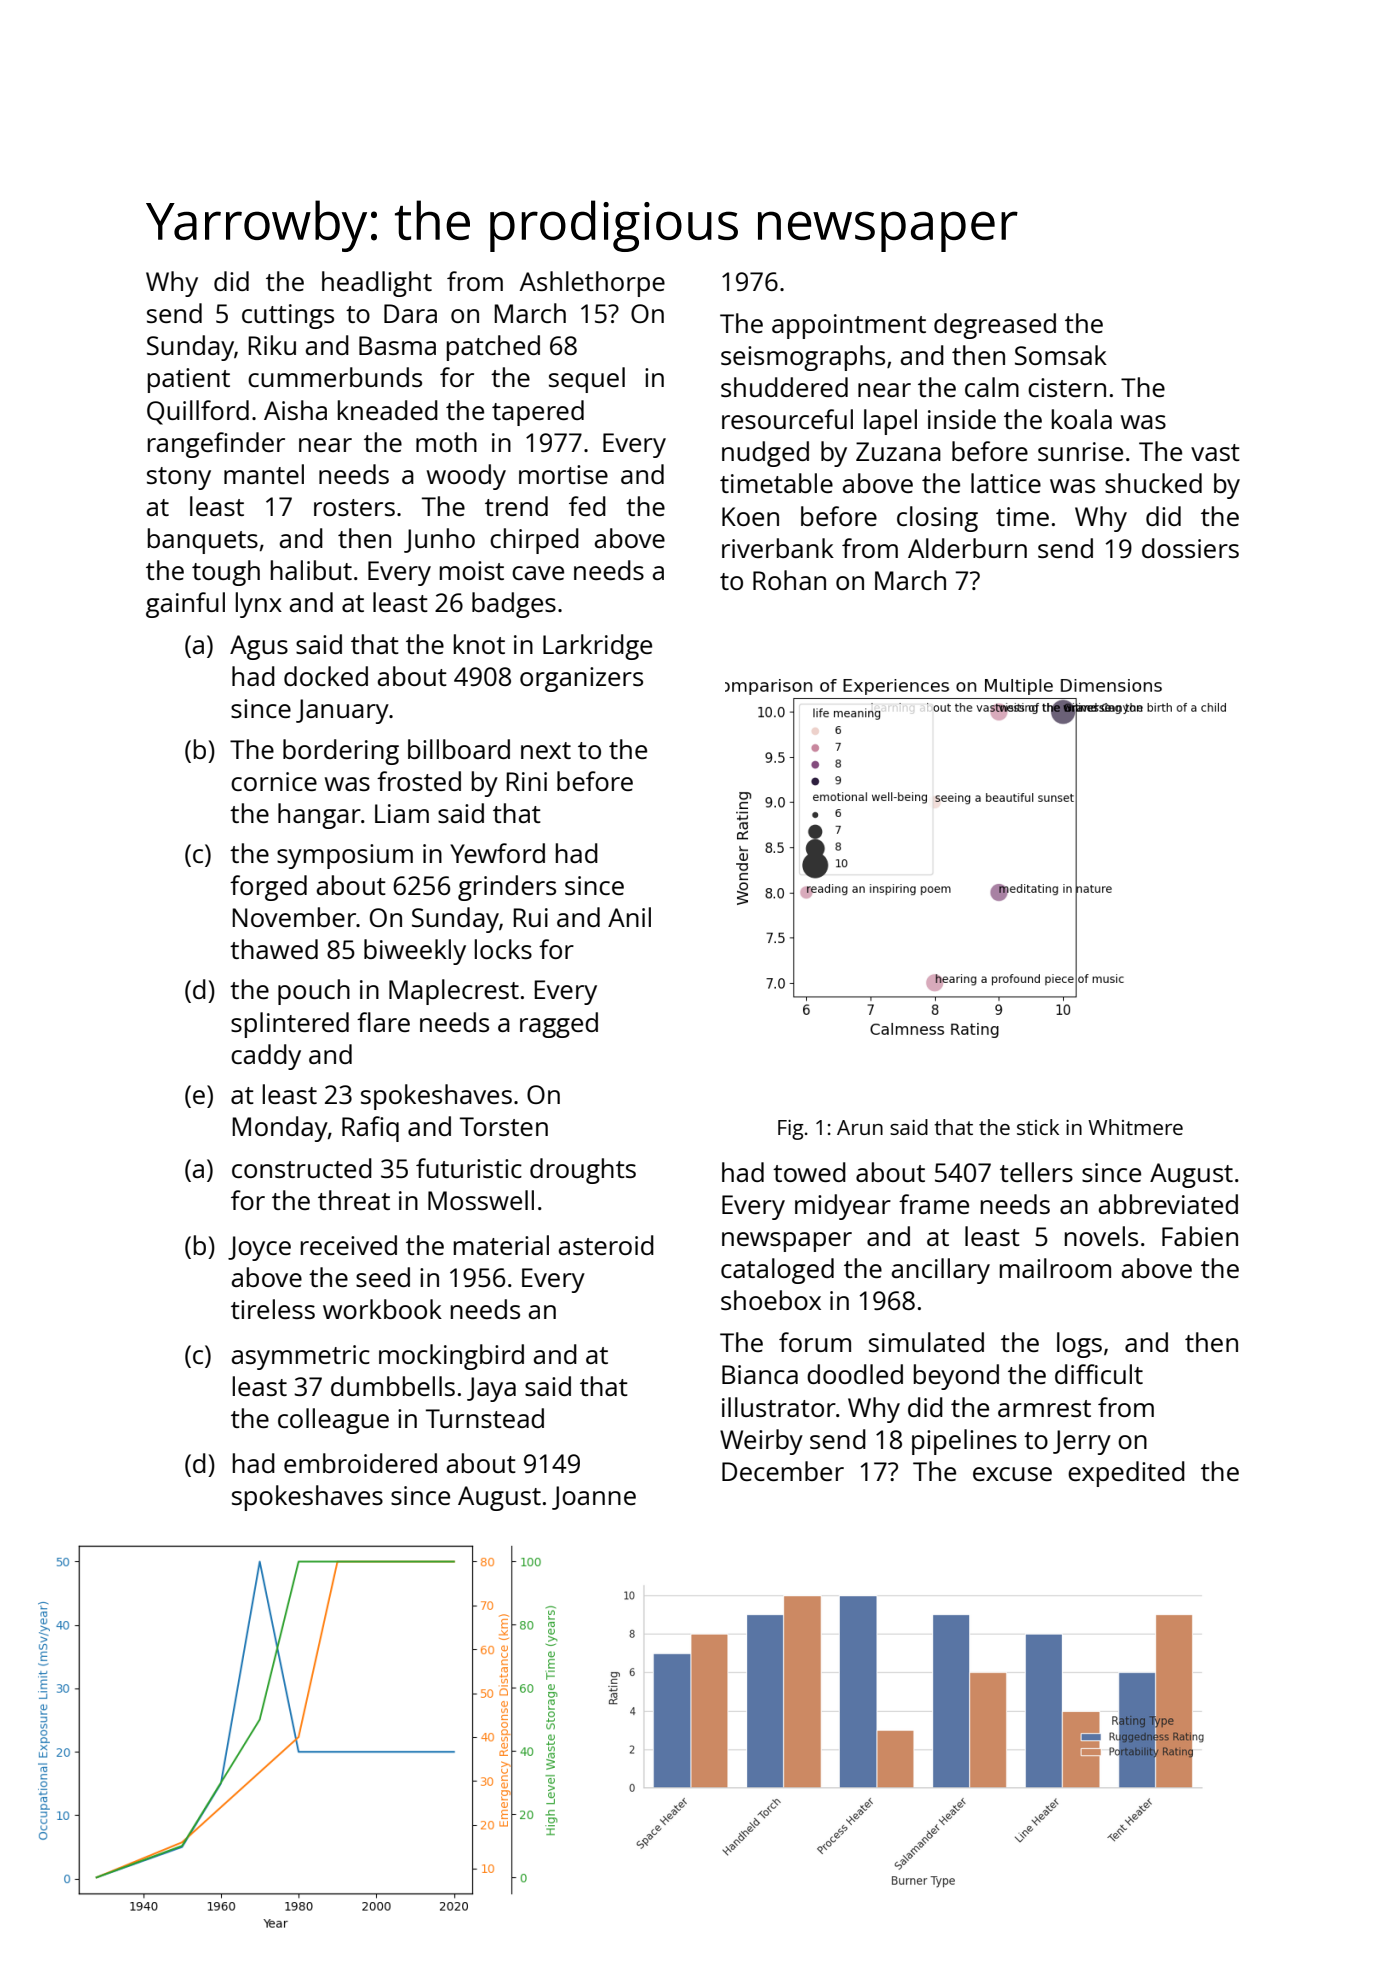 The height and width of the document is (1969, 1386). Describe the element at coordinates (629, 917) in the document. I see `Anil` at that location.
